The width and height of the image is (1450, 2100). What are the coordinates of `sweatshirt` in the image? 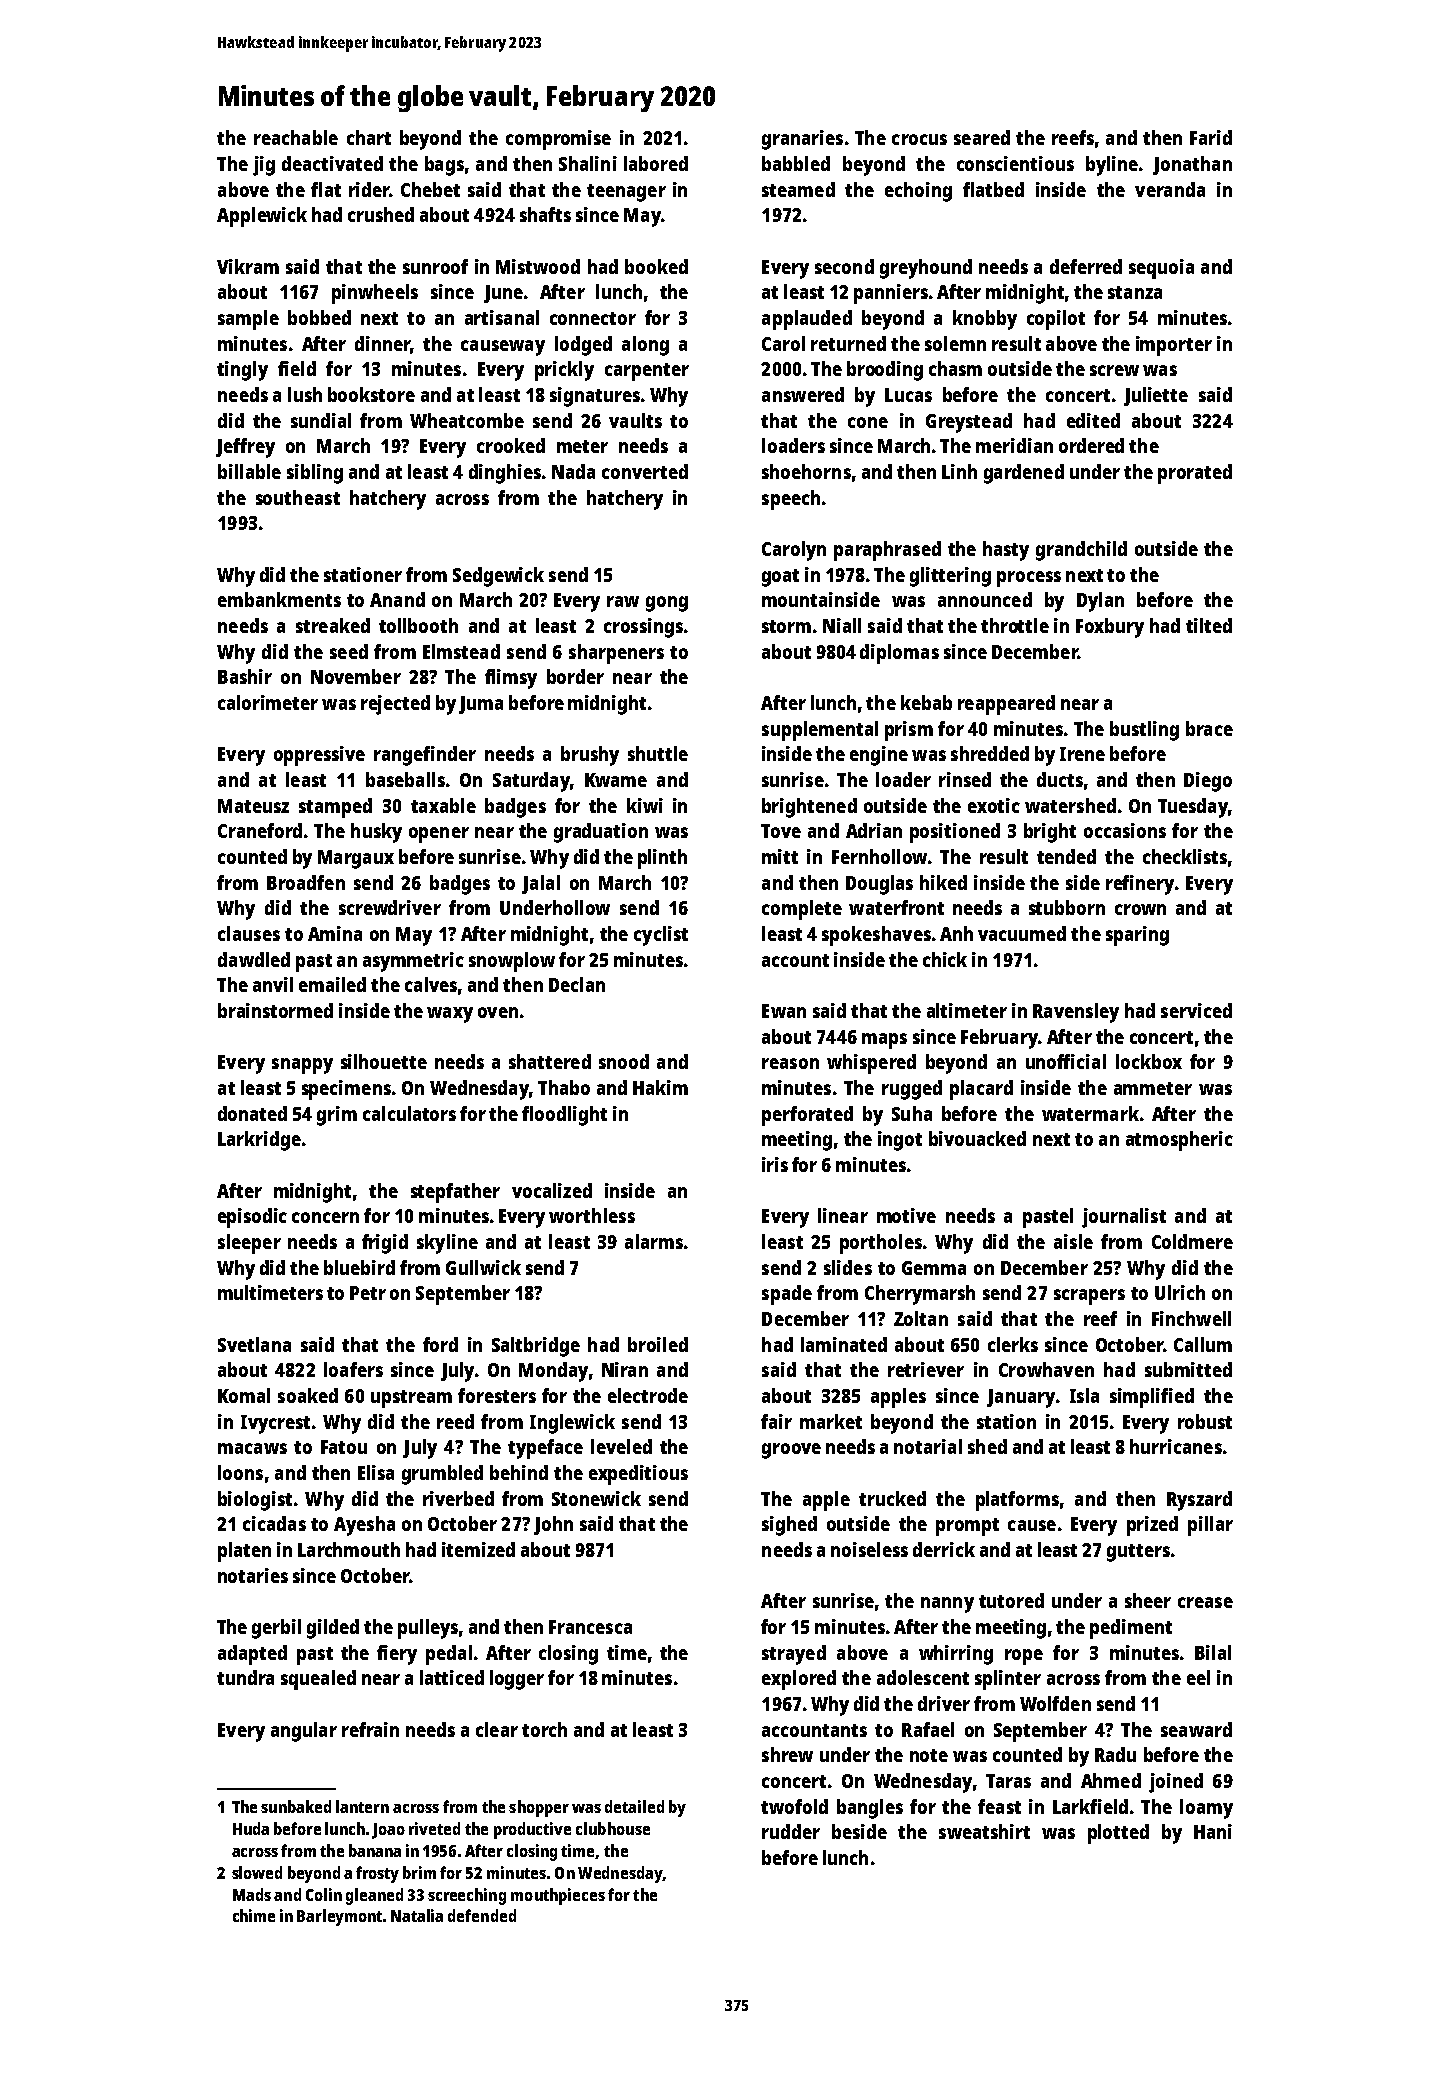 It's located at (984, 1831).
